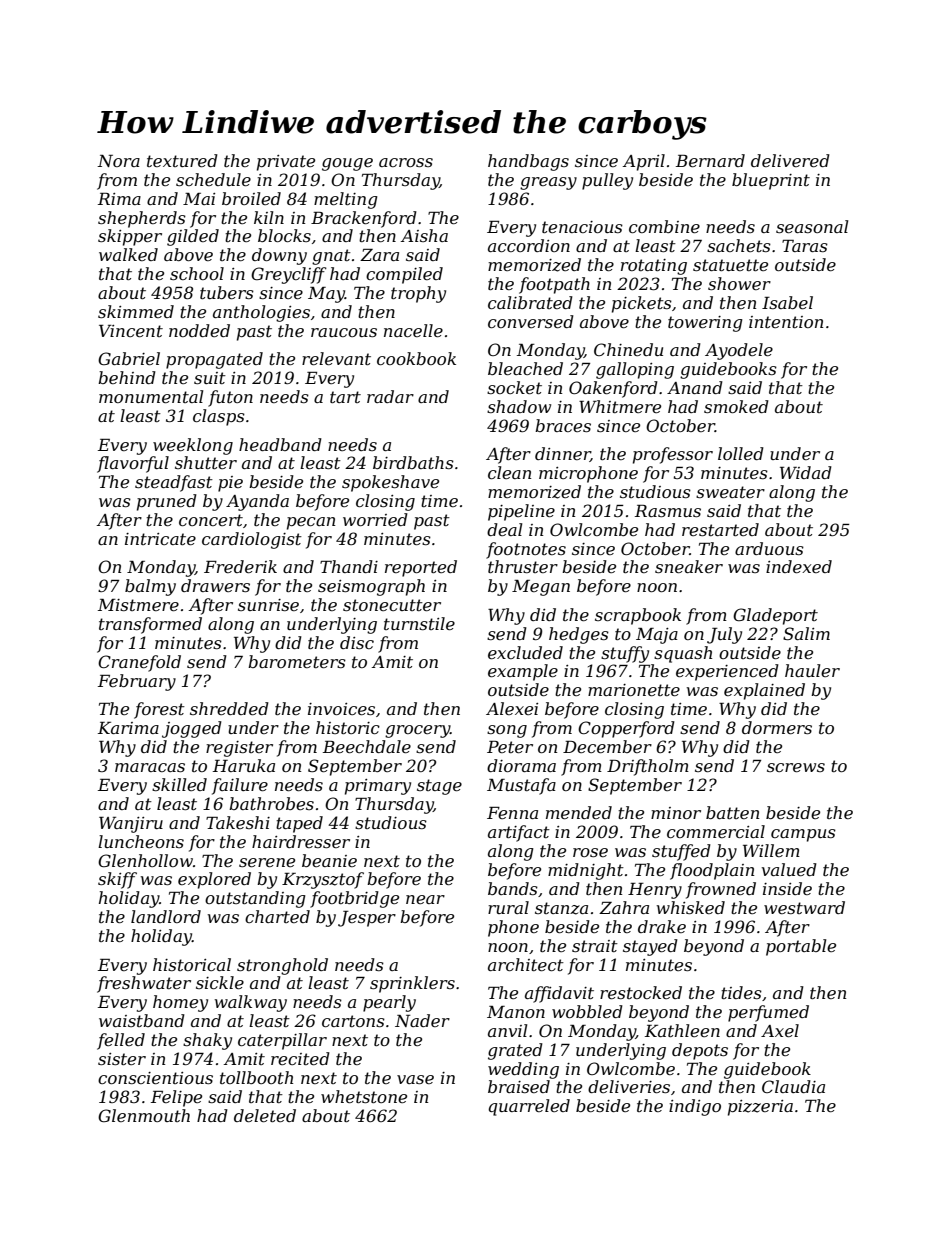 The image size is (952, 1233). I want to click on shredded, so click(229, 708).
